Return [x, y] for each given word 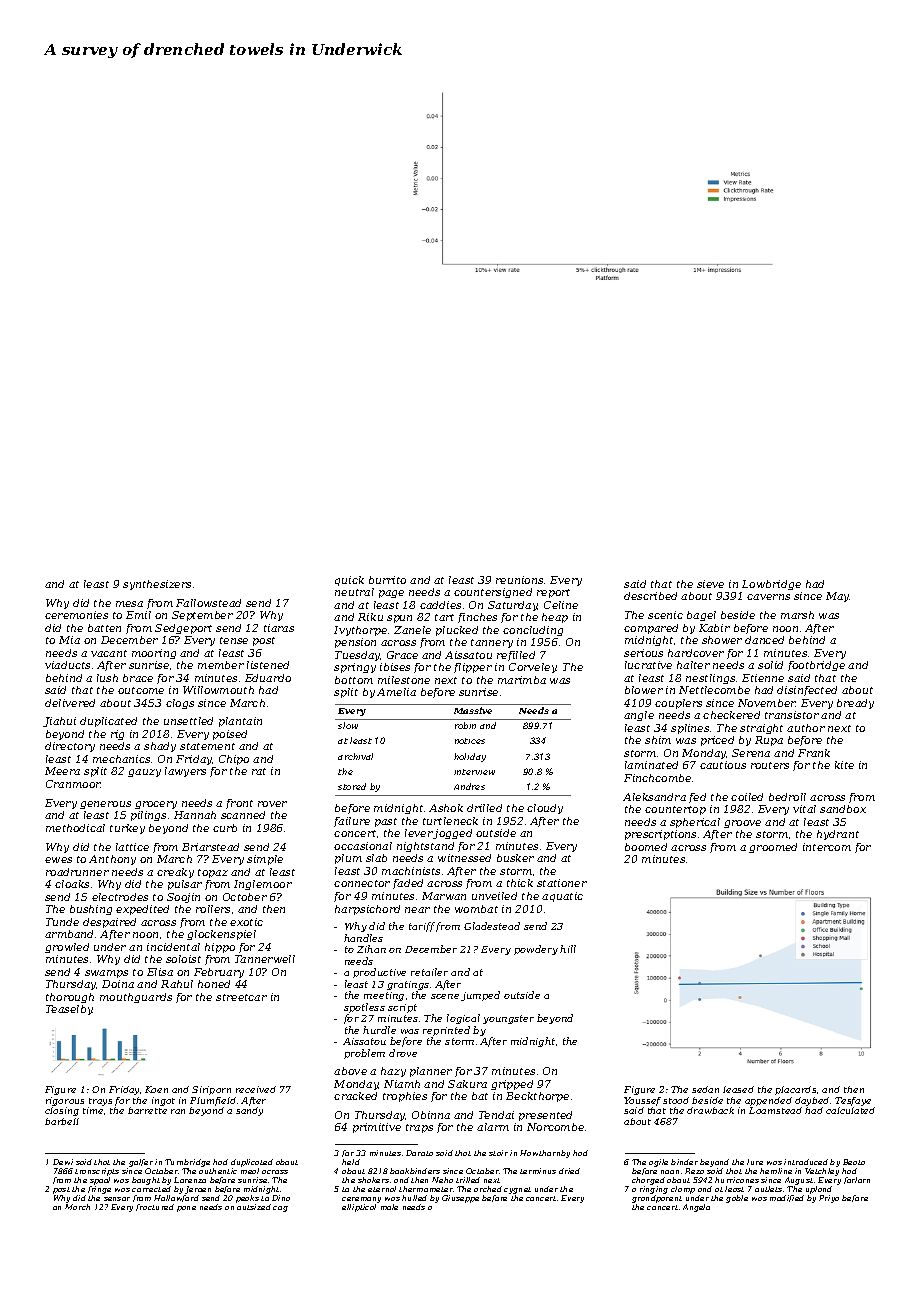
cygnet [517, 1190]
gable [737, 1199]
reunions [519, 580]
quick [349, 581]
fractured [155, 1207]
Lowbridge [771, 585]
